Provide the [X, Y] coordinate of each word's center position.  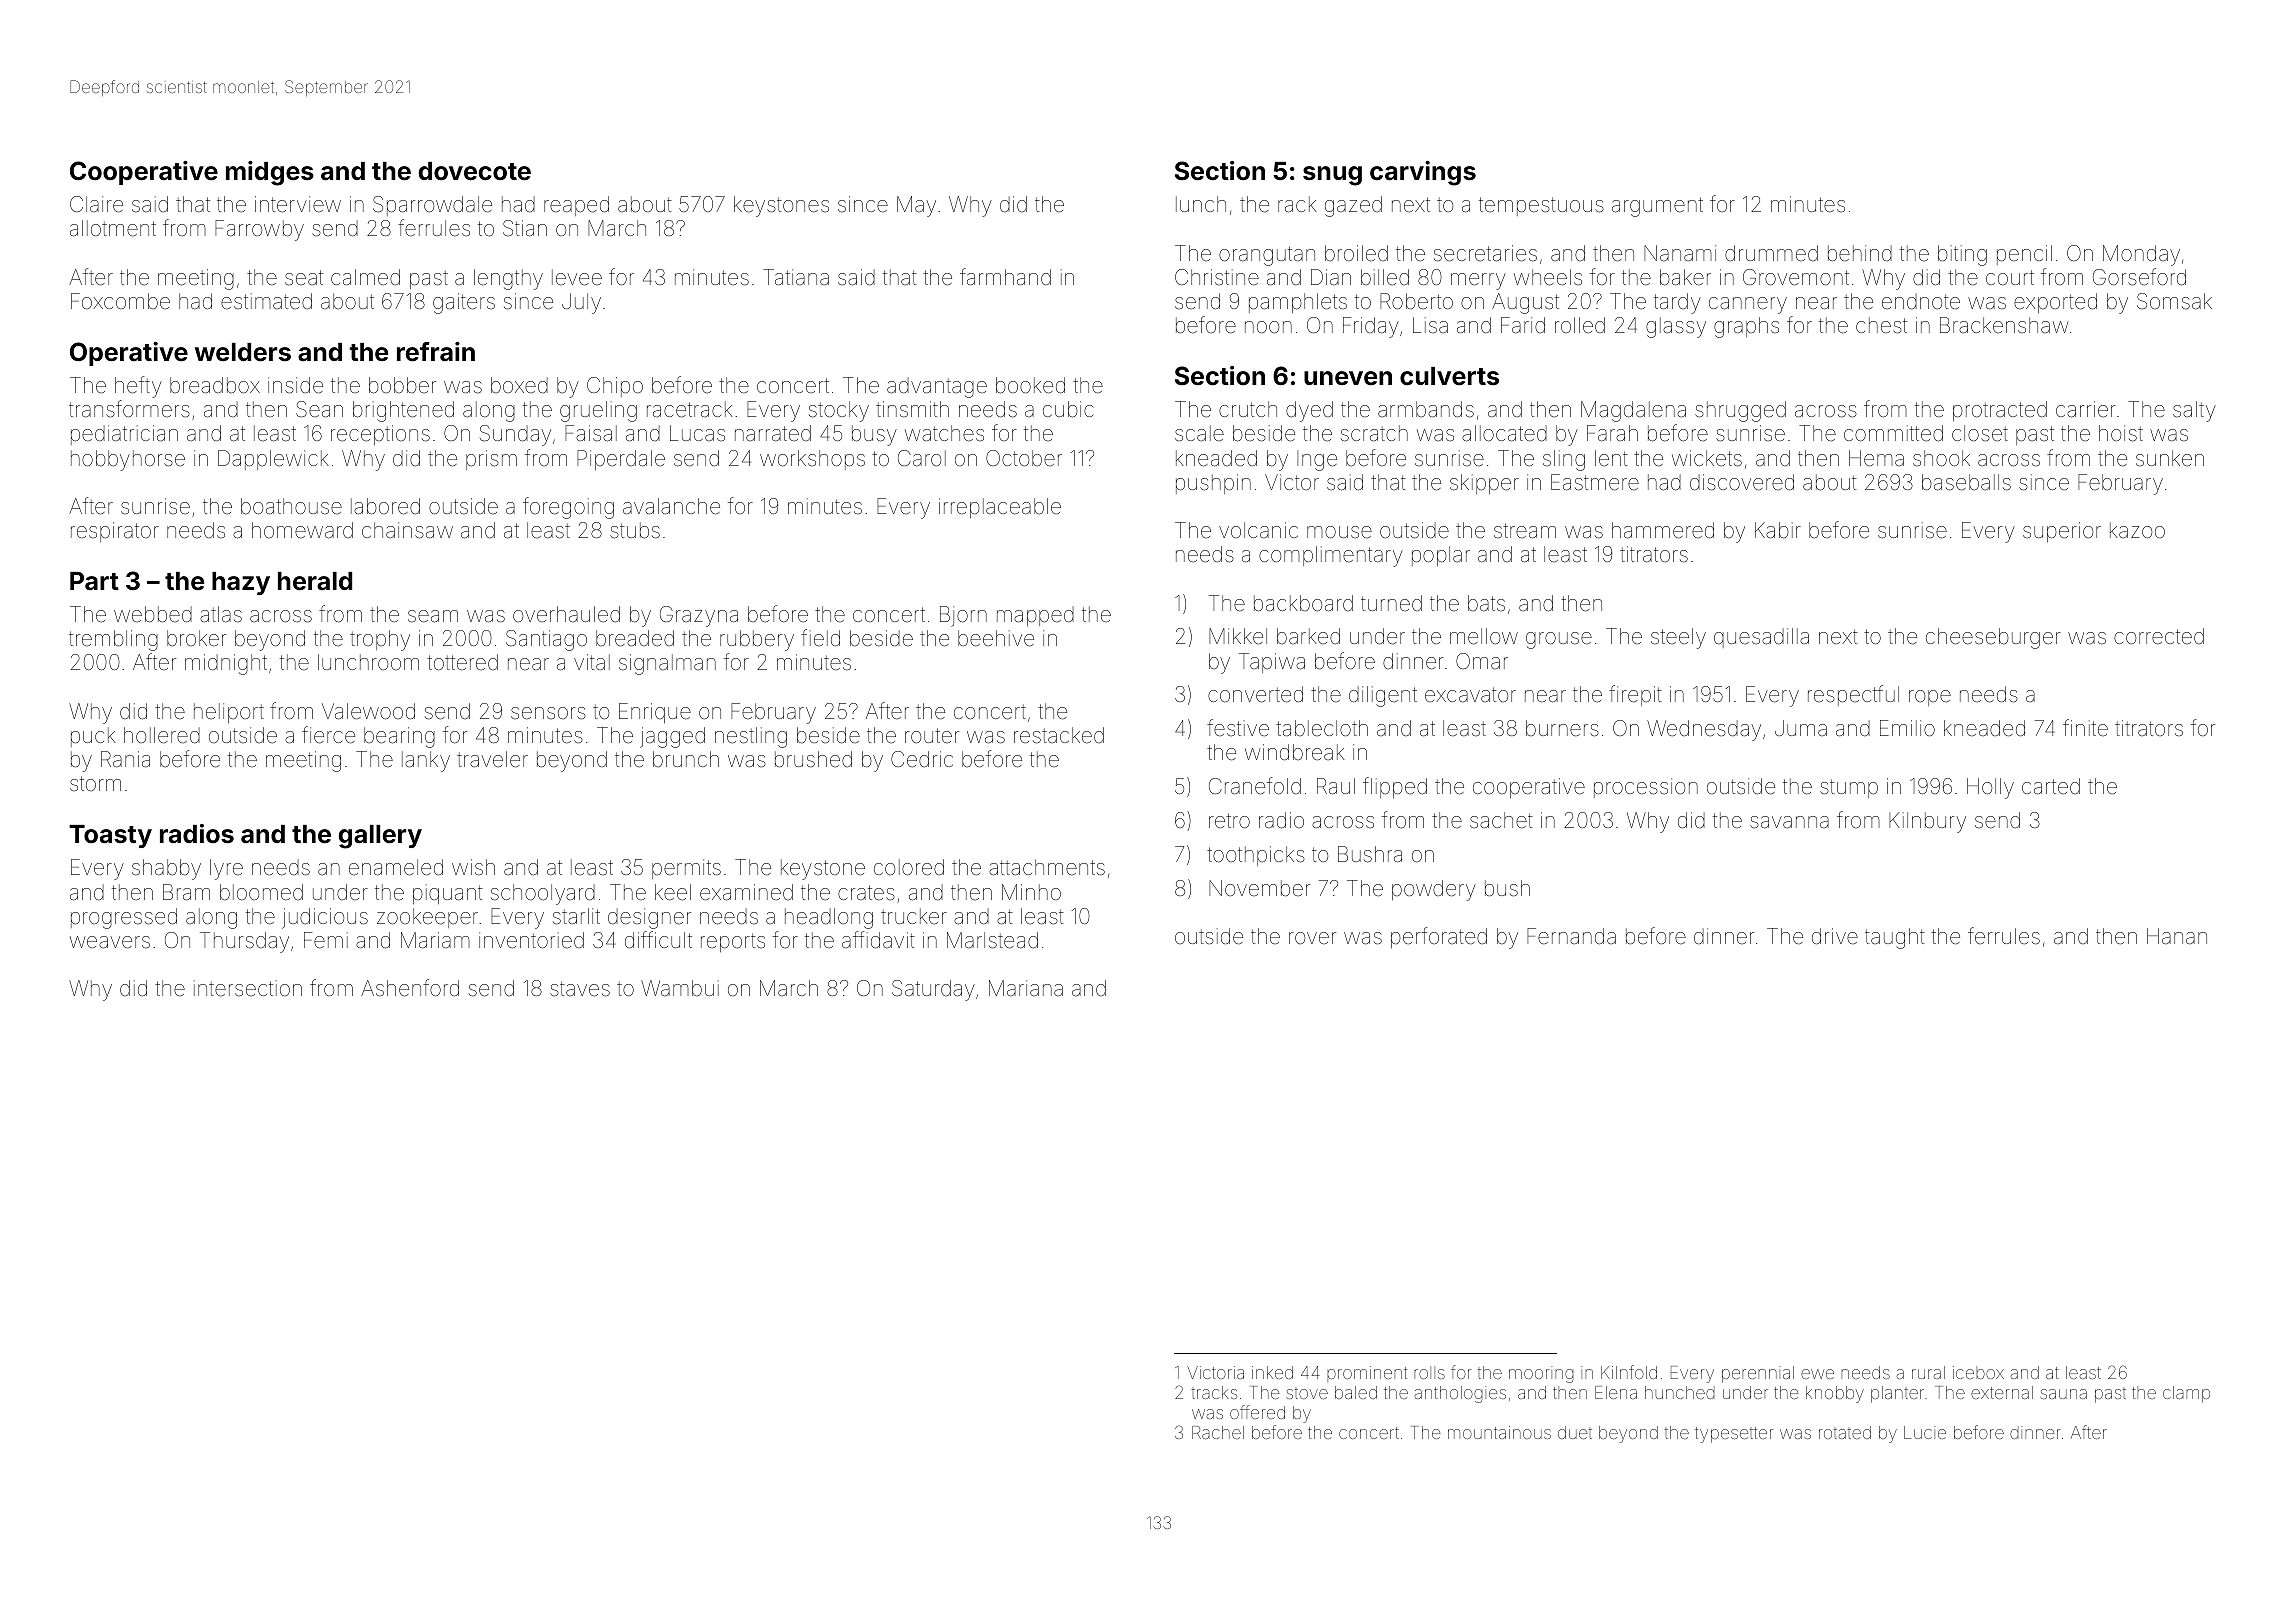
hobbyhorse [128, 460]
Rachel [1218, 1432]
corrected [2159, 636]
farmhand [1005, 277]
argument [1657, 207]
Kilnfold [1629, 1372]
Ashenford [410, 988]
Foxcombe [120, 301]
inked [1272, 1372]
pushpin [1213, 484]
